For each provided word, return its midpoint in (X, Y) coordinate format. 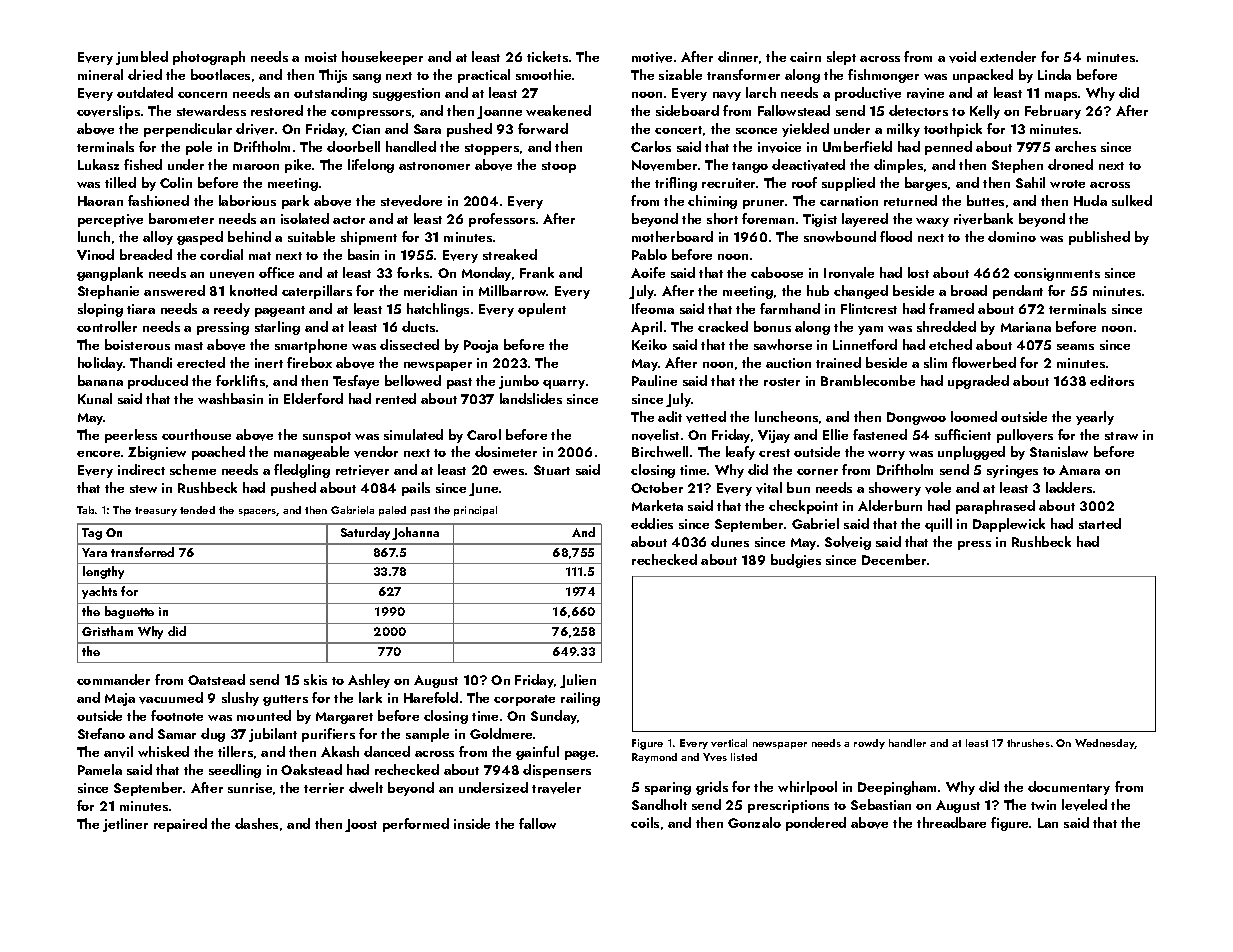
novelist (655, 435)
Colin (176, 182)
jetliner (125, 825)
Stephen (1017, 166)
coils (645, 822)
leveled (1084, 805)
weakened (558, 110)
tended (197, 510)
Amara (1079, 470)
